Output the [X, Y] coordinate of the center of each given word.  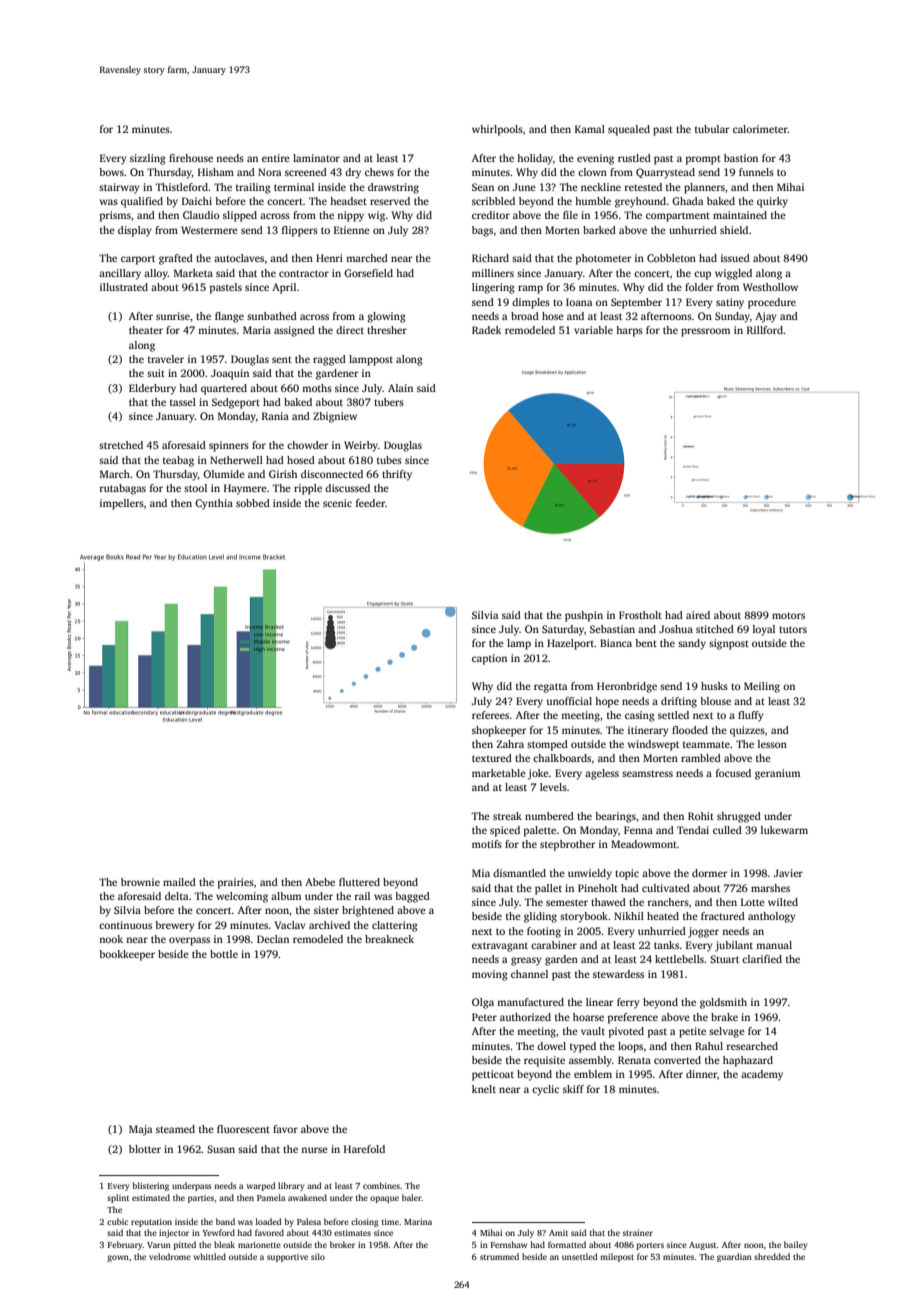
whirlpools [497, 130]
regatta [550, 688]
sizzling [148, 159]
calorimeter [760, 129]
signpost [729, 644]
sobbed [253, 503]
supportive [287, 1258]
